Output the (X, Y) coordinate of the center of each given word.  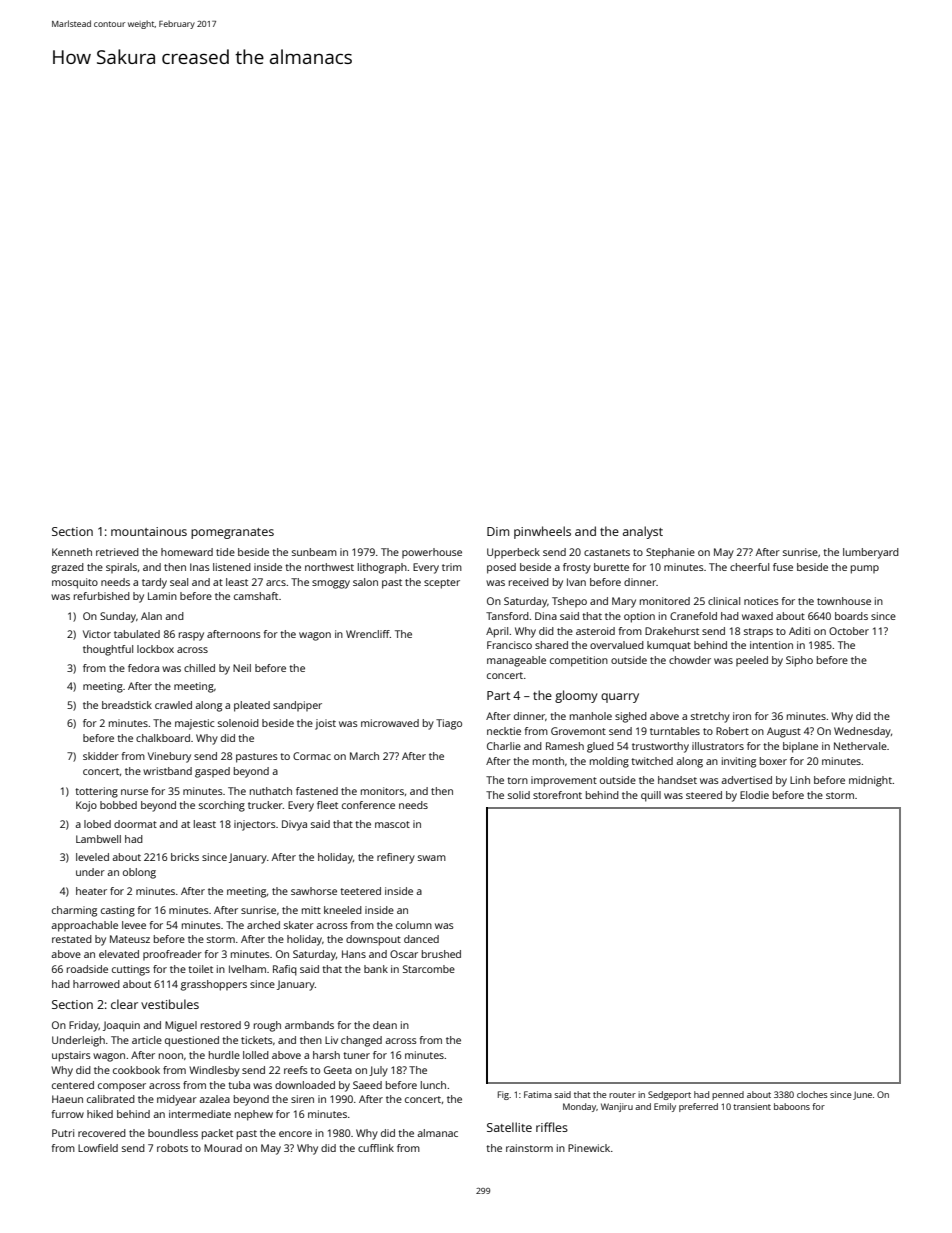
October (849, 631)
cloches (812, 1094)
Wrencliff (368, 634)
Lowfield (98, 1148)
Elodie (754, 795)
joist (325, 724)
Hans (354, 954)
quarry (620, 698)
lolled (256, 1055)
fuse (783, 567)
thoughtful (108, 650)
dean (385, 1025)
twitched (652, 761)
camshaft (256, 596)
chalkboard (163, 738)
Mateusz (130, 939)
